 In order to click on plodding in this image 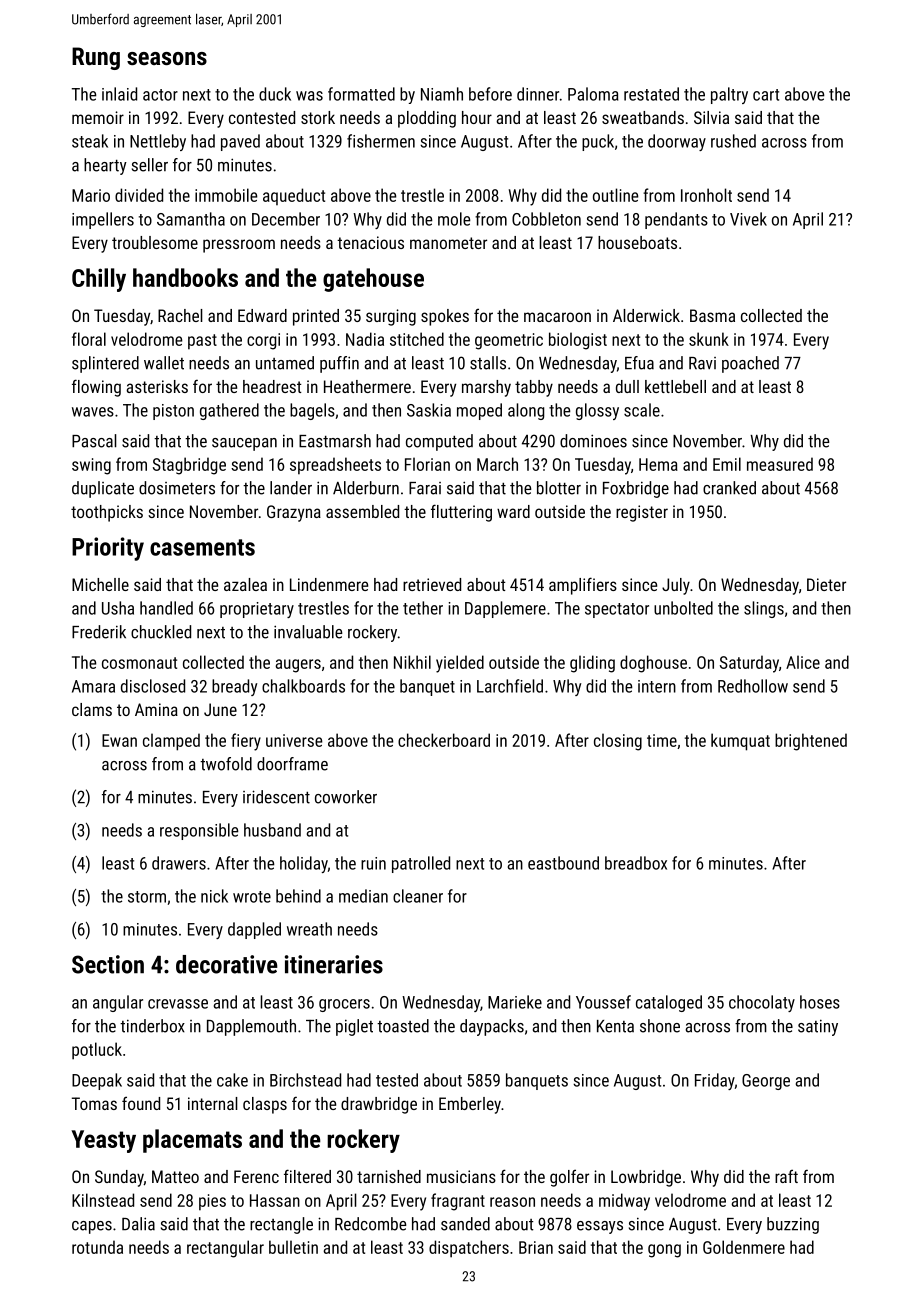, I will do `click(427, 119)`.
